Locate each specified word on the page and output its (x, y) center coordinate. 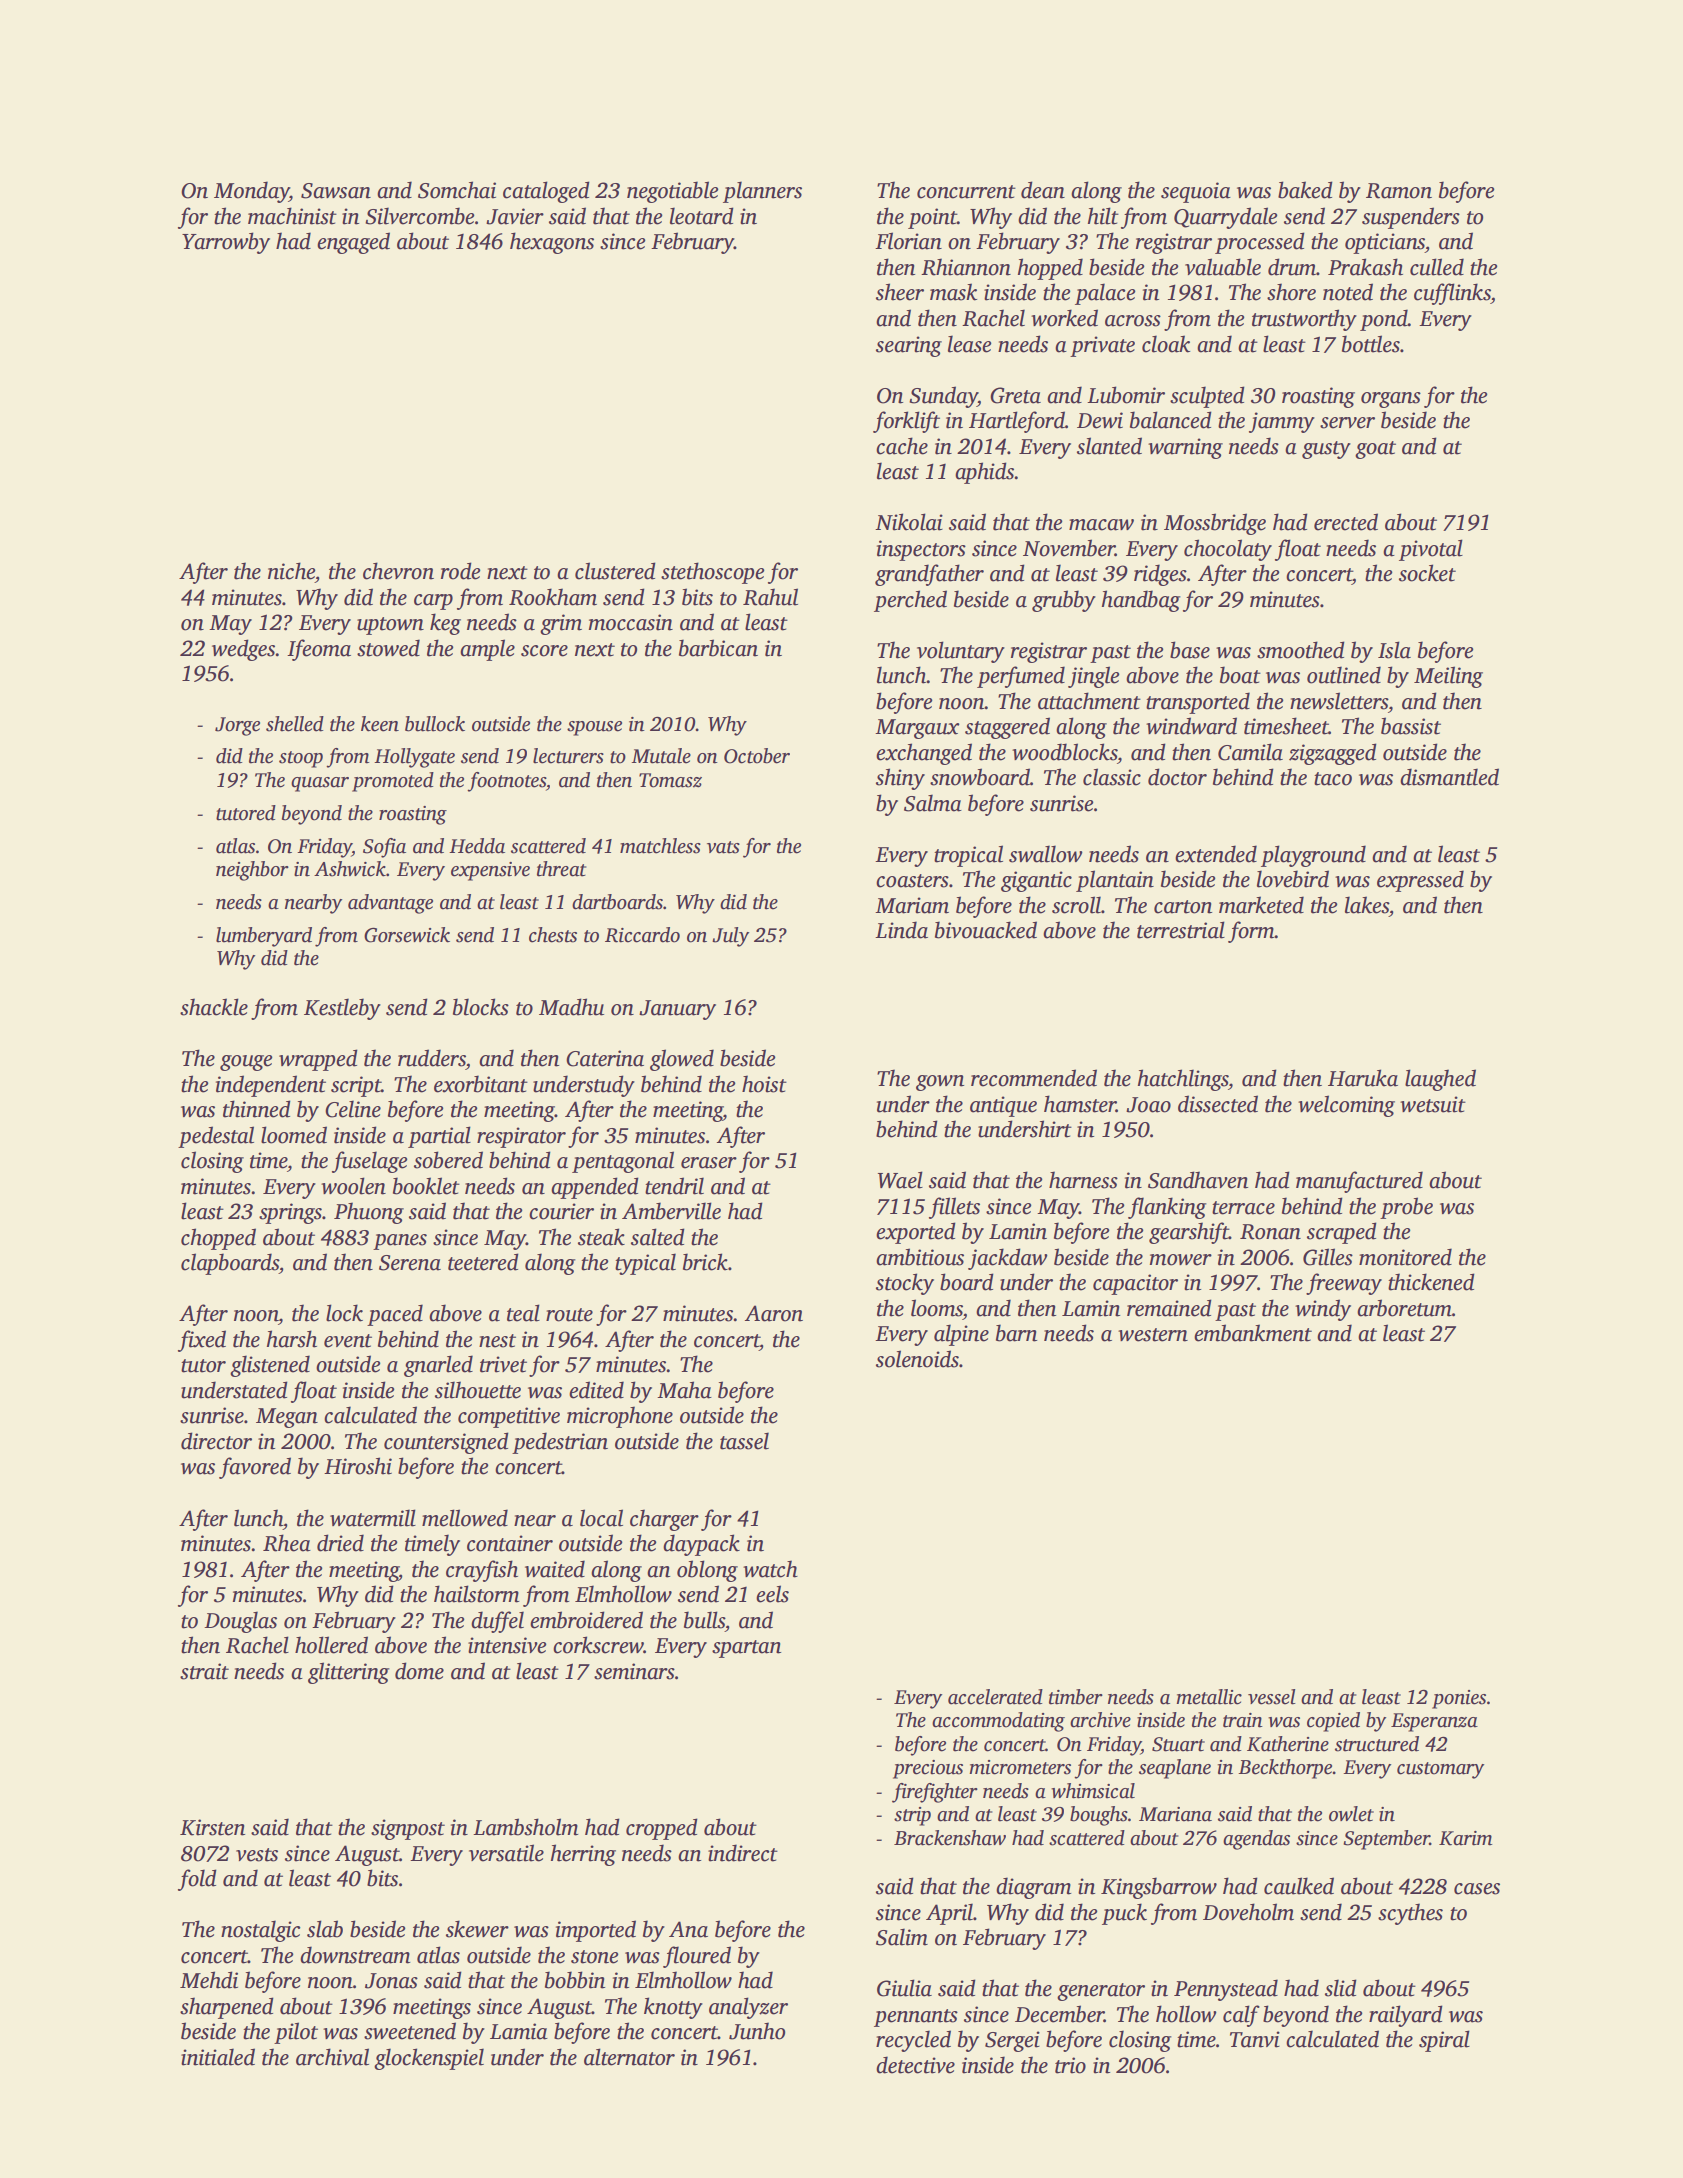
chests (553, 935)
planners (762, 192)
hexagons (552, 243)
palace (1105, 294)
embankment (1253, 1333)
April (949, 1914)
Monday (251, 192)
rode (461, 571)
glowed (682, 1060)
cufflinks (1452, 294)
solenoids (917, 1359)
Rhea (287, 1543)
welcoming (1346, 1106)
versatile (506, 1853)
